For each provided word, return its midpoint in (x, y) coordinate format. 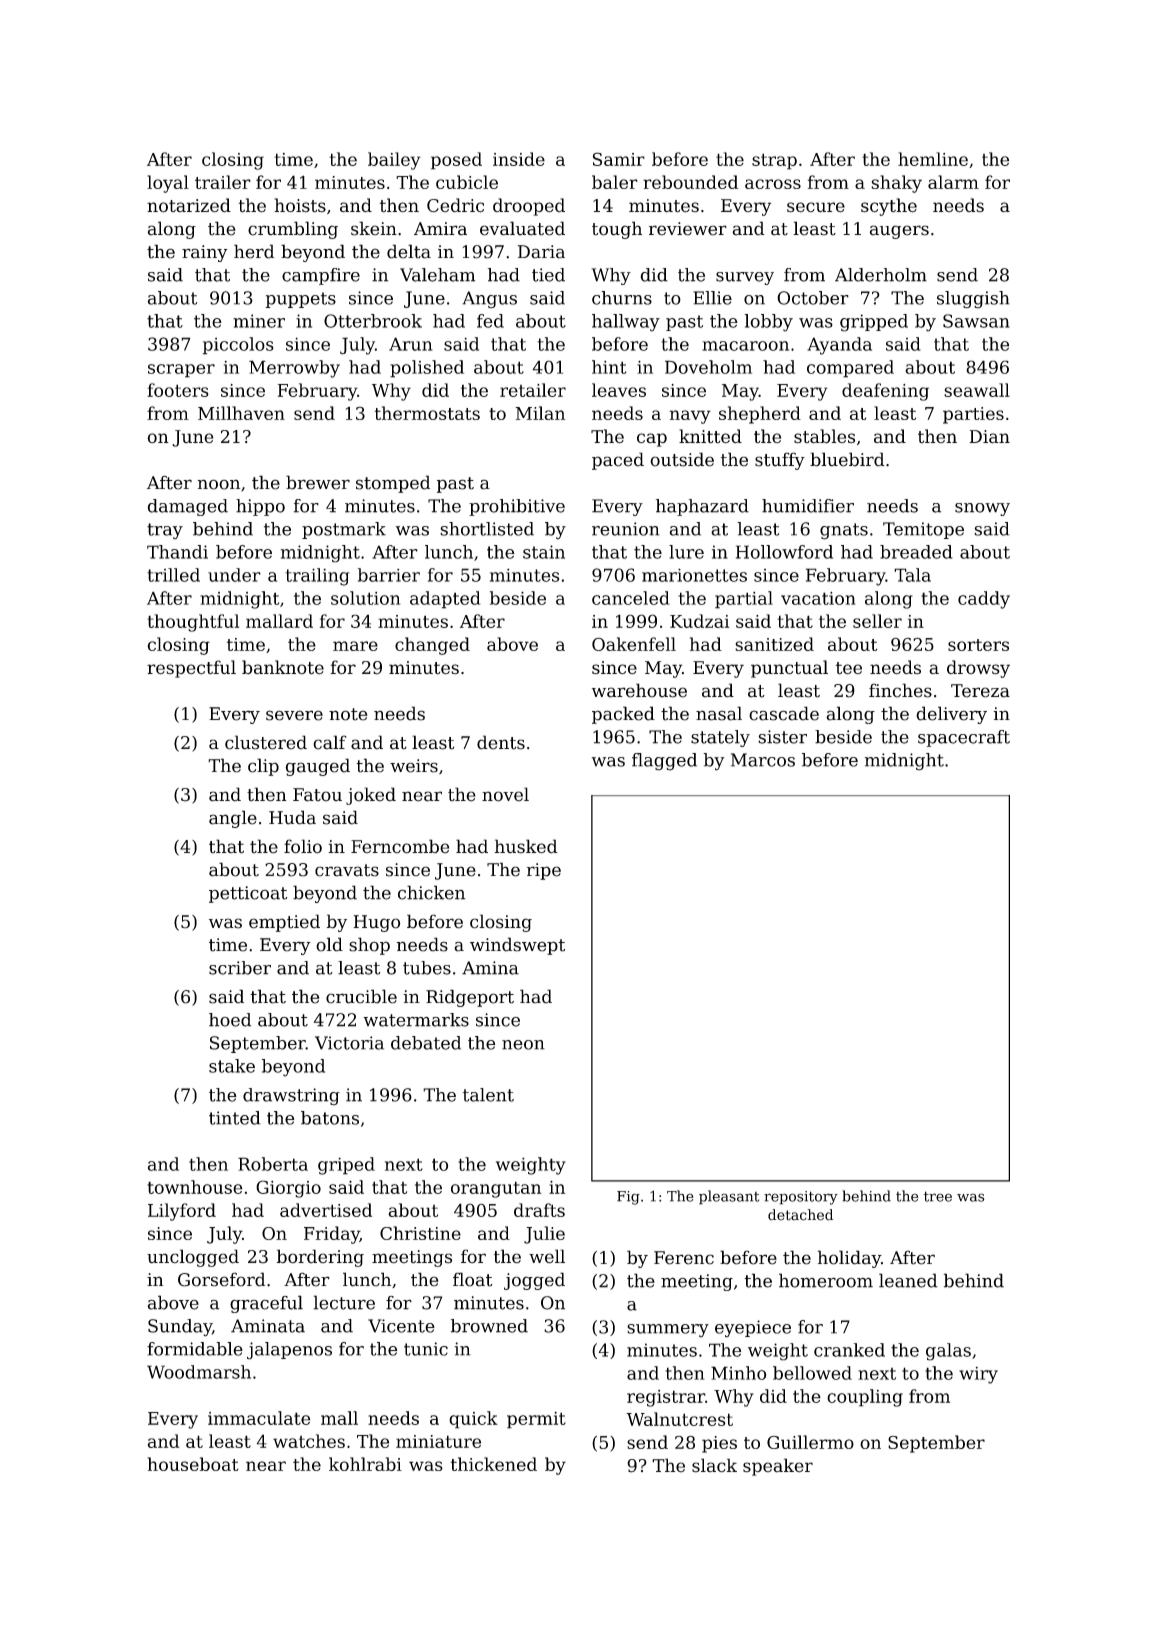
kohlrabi (365, 1464)
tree (938, 1196)
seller (877, 621)
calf (330, 742)
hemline (933, 159)
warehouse (639, 690)
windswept (517, 946)
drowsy (978, 669)
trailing (317, 577)
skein (374, 228)
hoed (230, 1020)
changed (432, 646)
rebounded (690, 182)
